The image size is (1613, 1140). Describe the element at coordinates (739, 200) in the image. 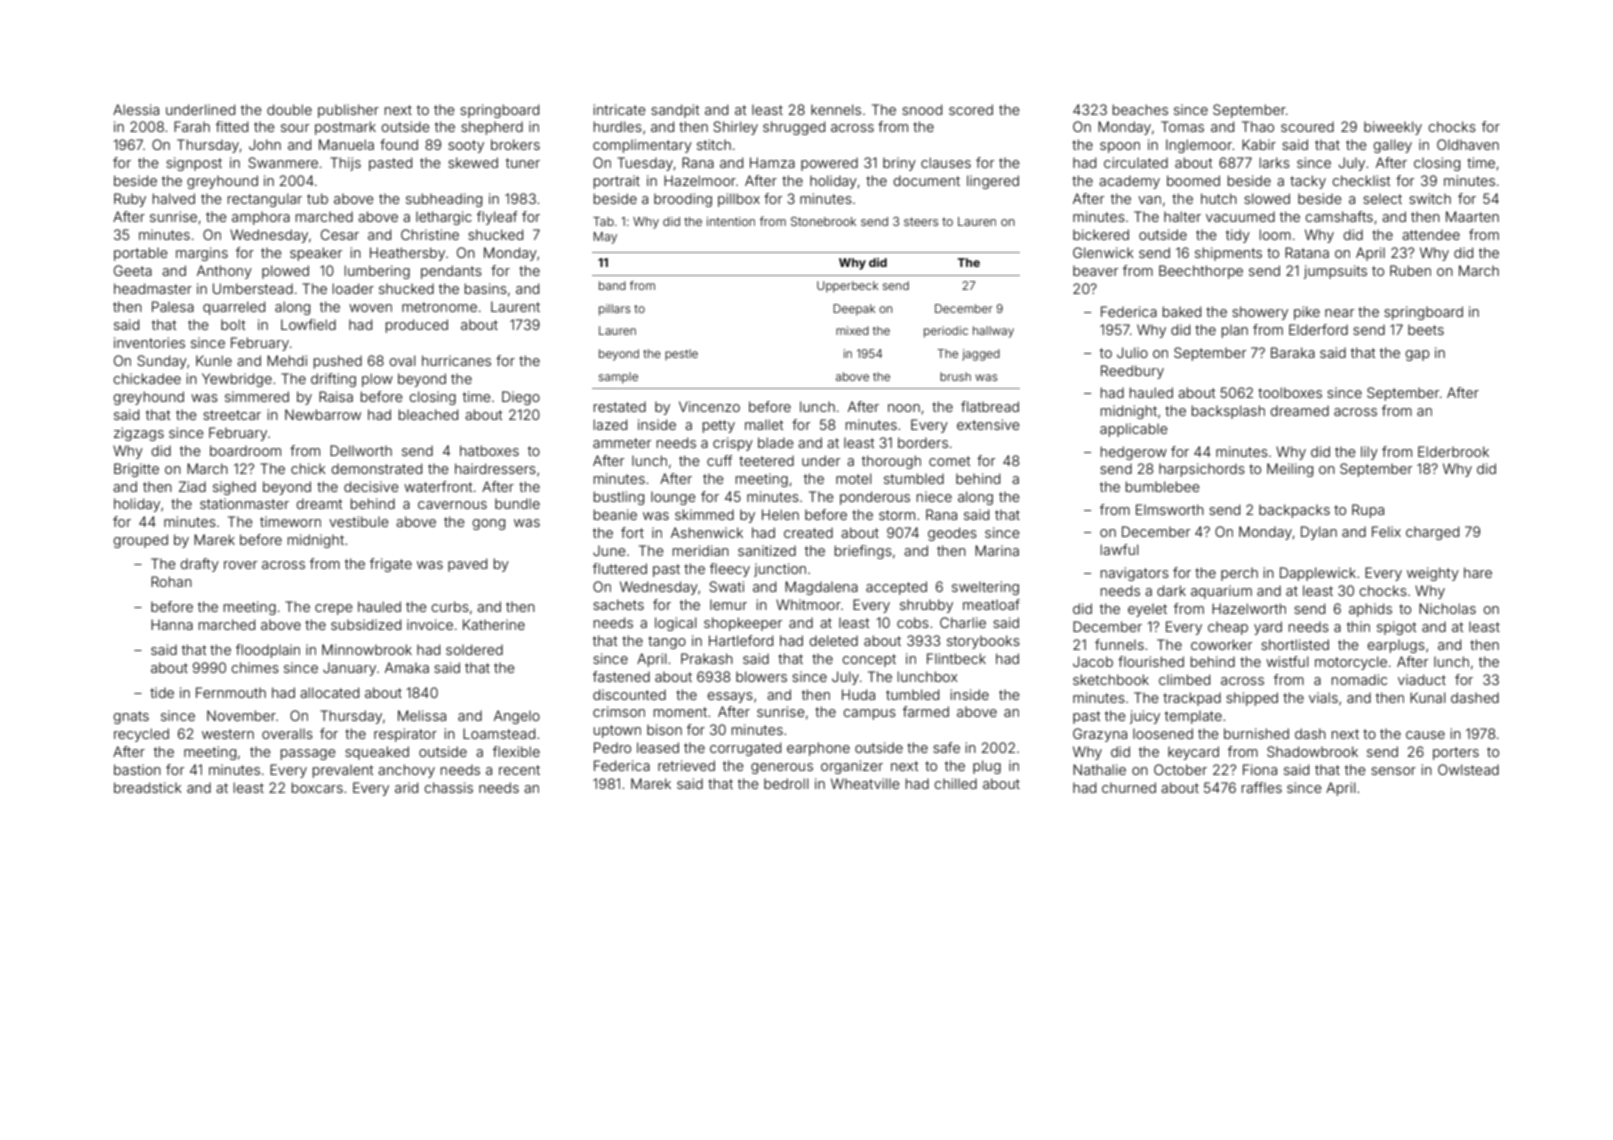

I see `pillbox` at that location.
